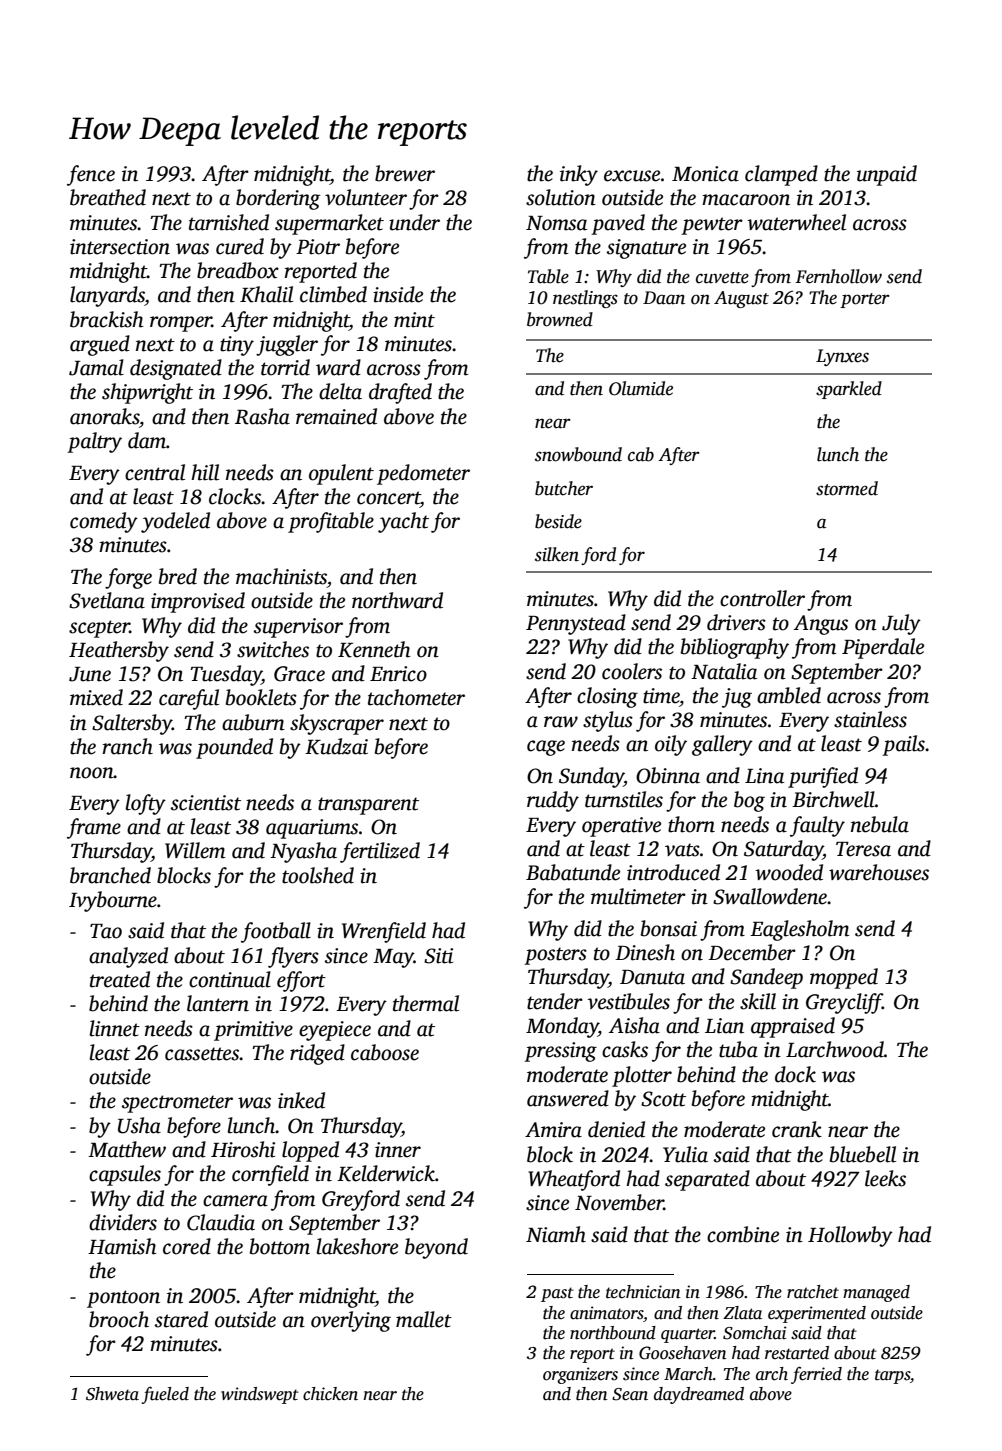 The image size is (1002, 1451). I want to click on daydreamed, so click(699, 1395).
